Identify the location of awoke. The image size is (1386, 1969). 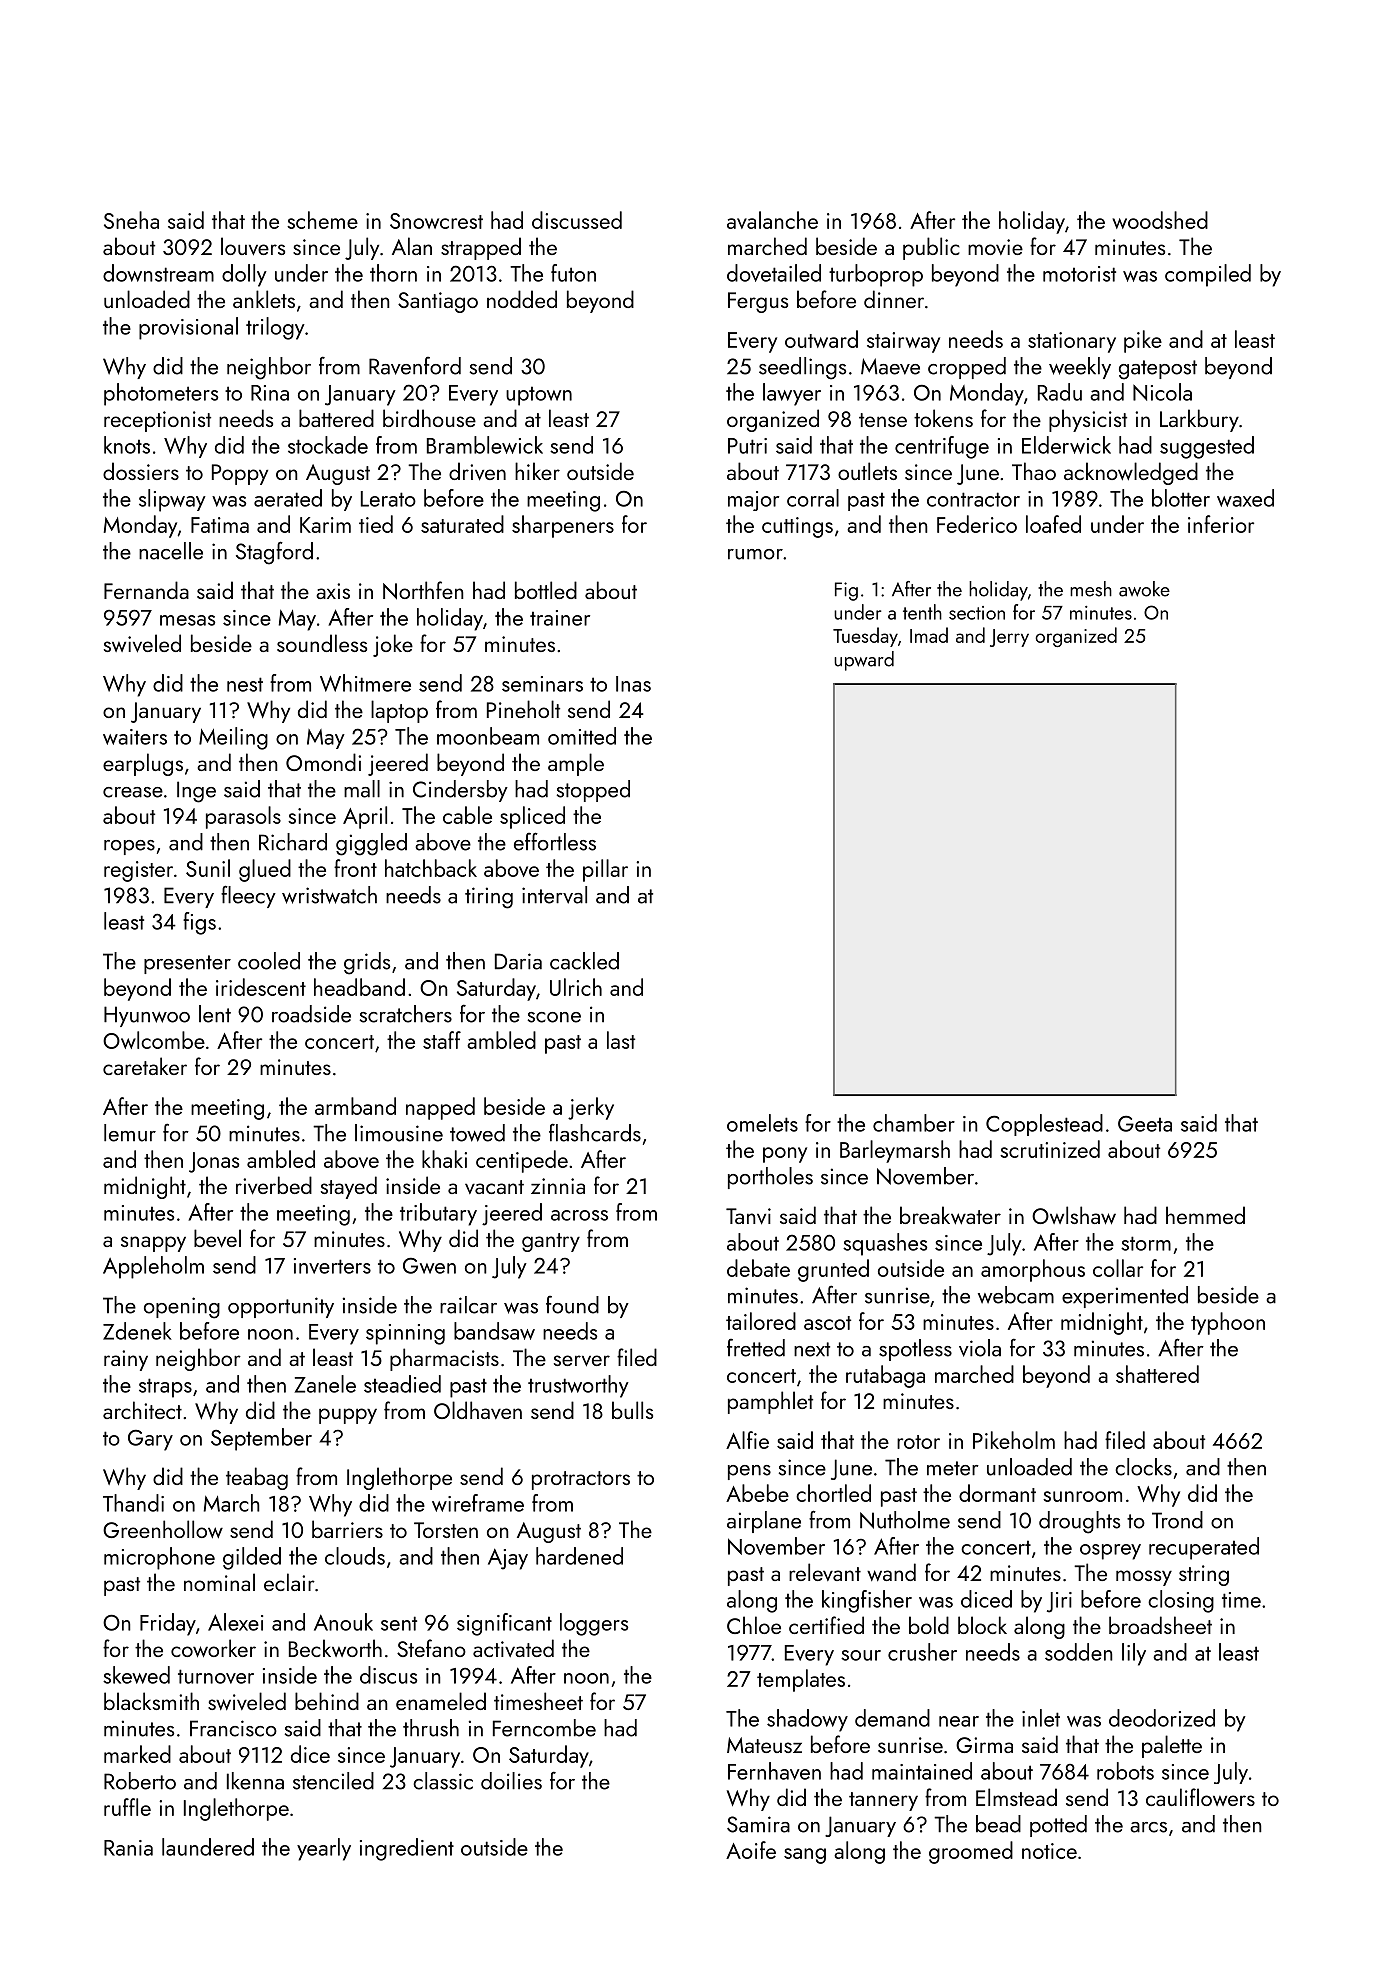
(1144, 589).
